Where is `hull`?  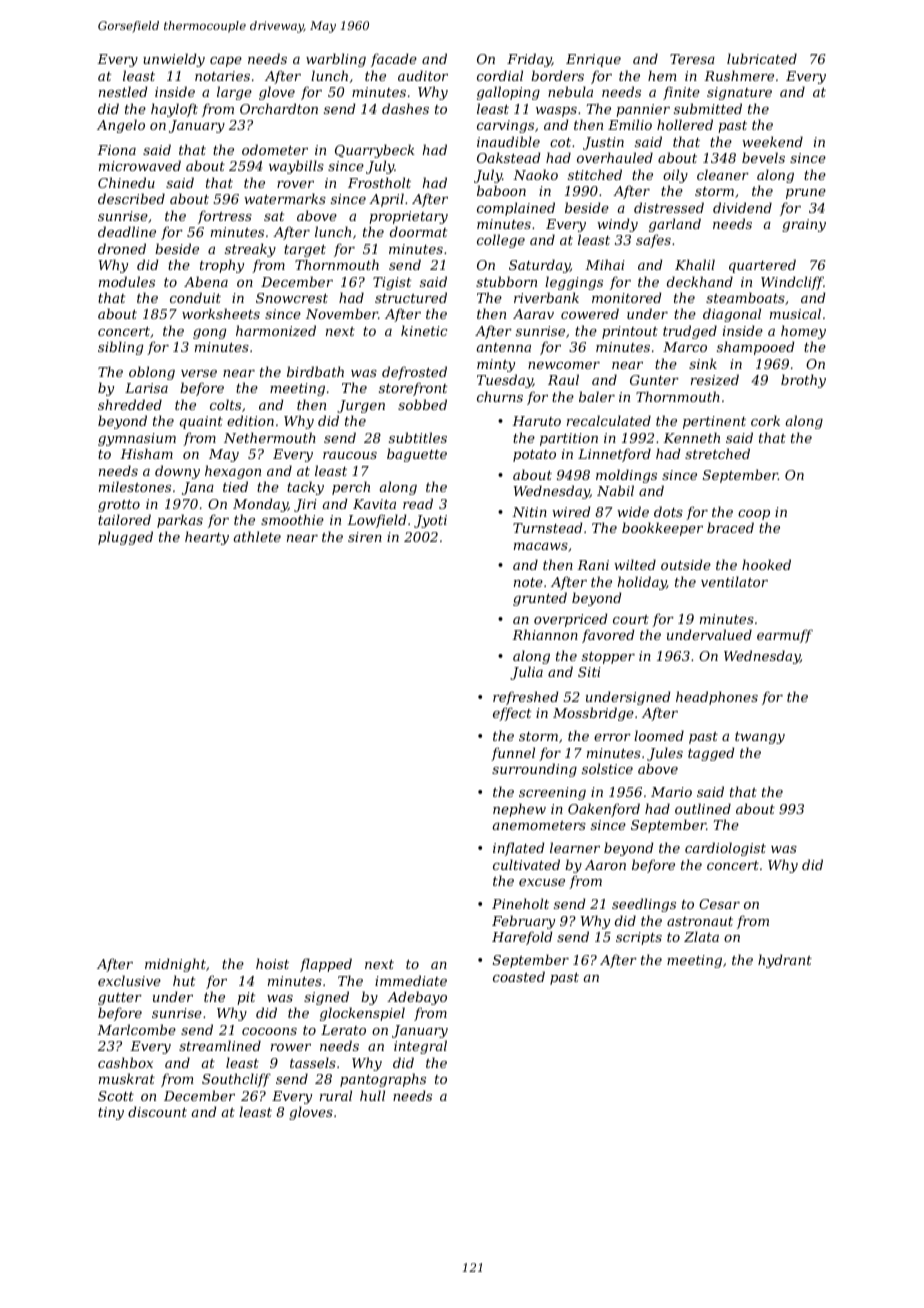 hull is located at coordinates (372, 1095).
